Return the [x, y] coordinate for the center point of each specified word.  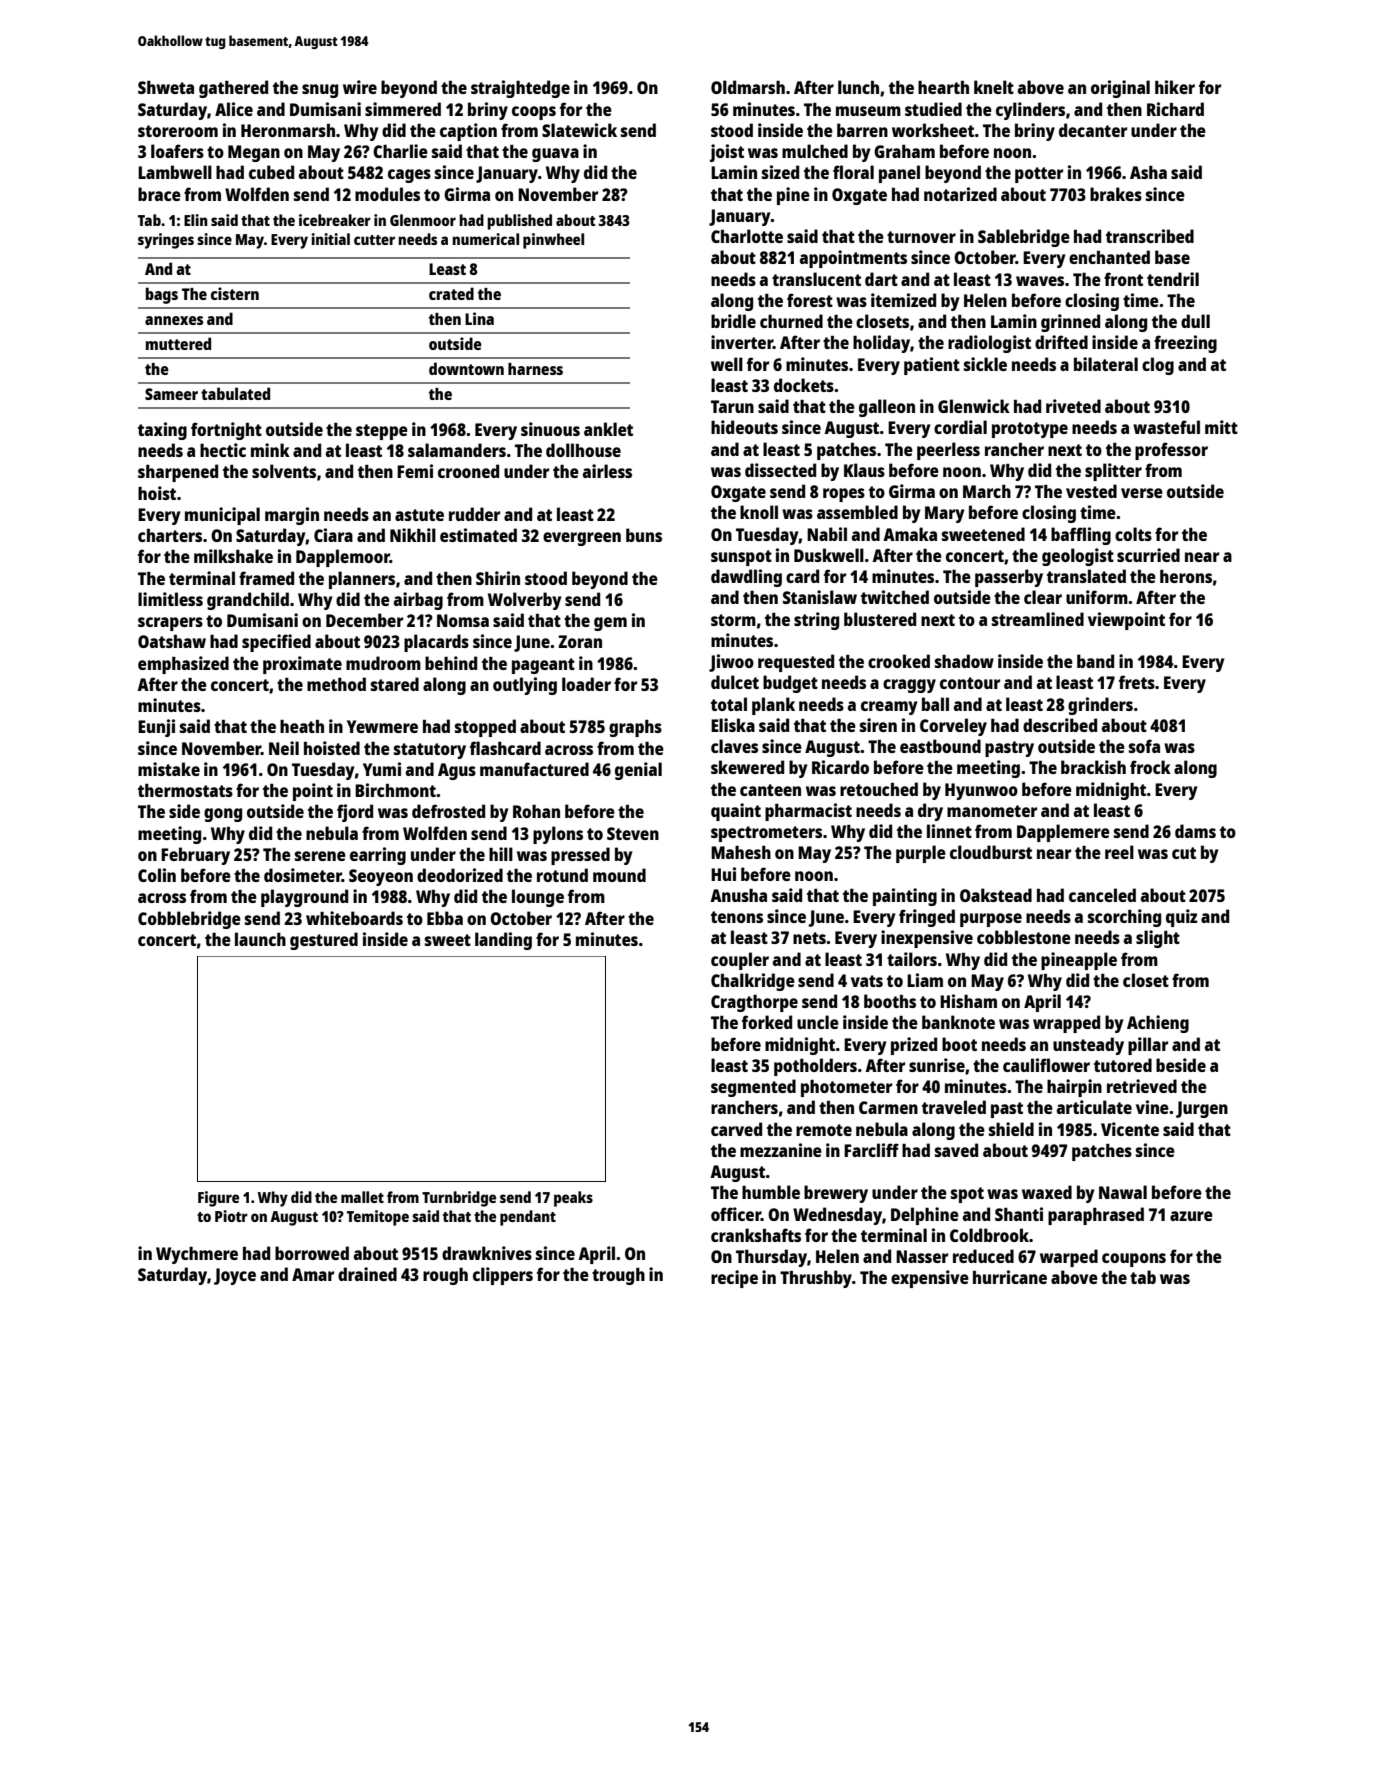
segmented [753, 1088]
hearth [943, 87]
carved [736, 1129]
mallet [362, 1197]
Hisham [968, 1001]
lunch [858, 87]
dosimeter [303, 875]
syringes [166, 241]
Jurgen [1202, 1109]
